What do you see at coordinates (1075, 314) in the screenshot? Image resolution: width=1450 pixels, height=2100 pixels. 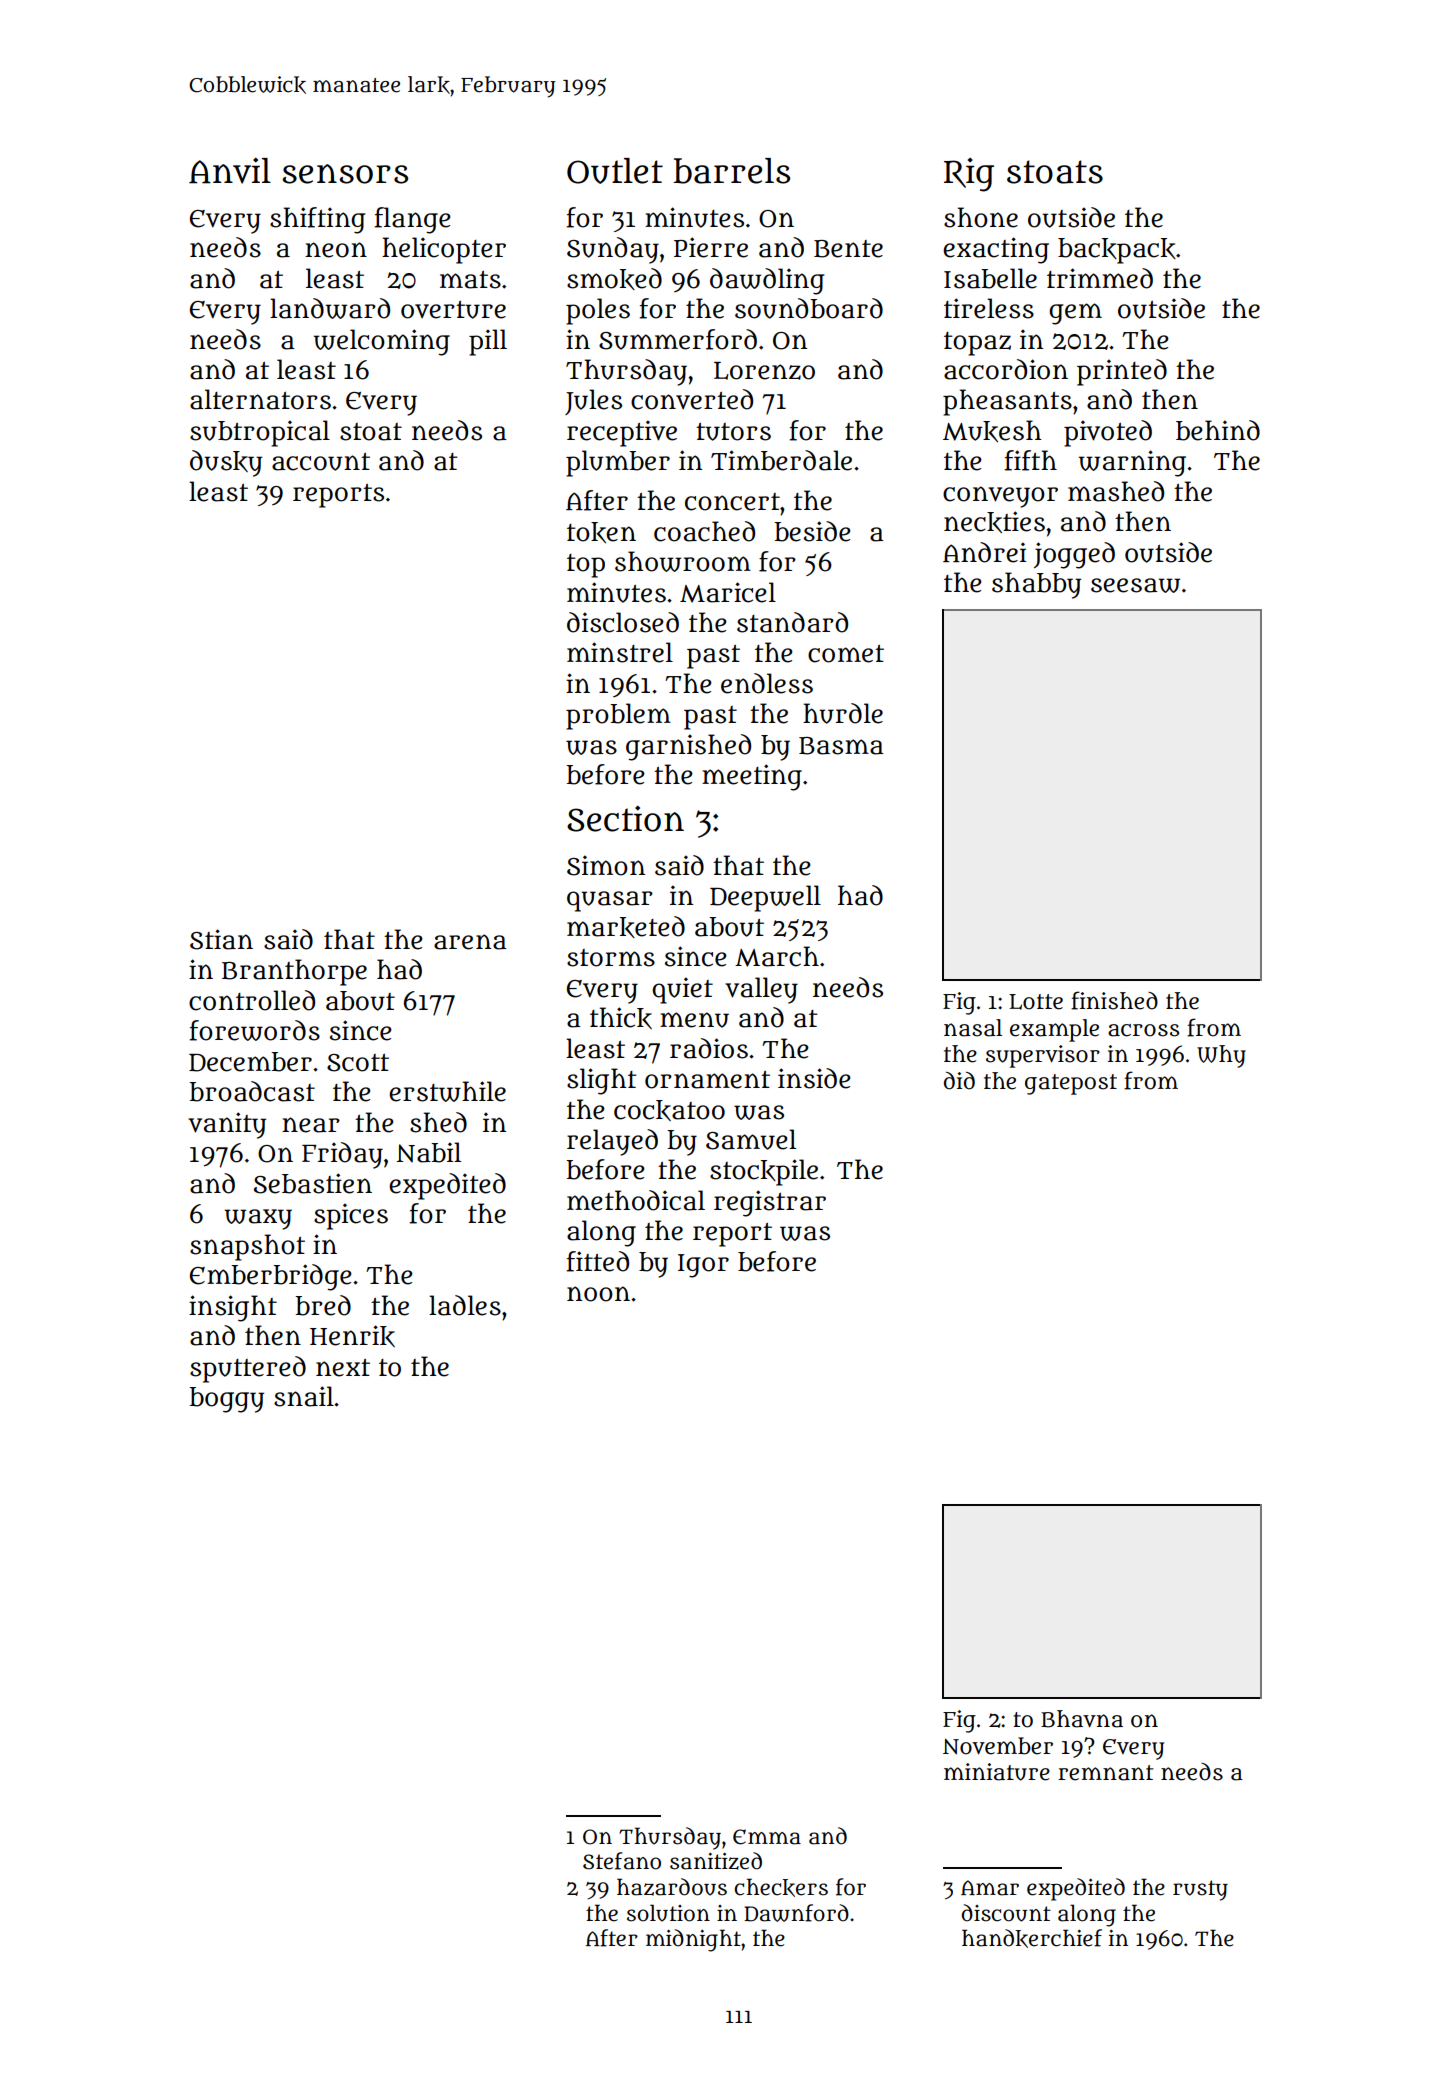 I see `gem` at bounding box center [1075, 314].
